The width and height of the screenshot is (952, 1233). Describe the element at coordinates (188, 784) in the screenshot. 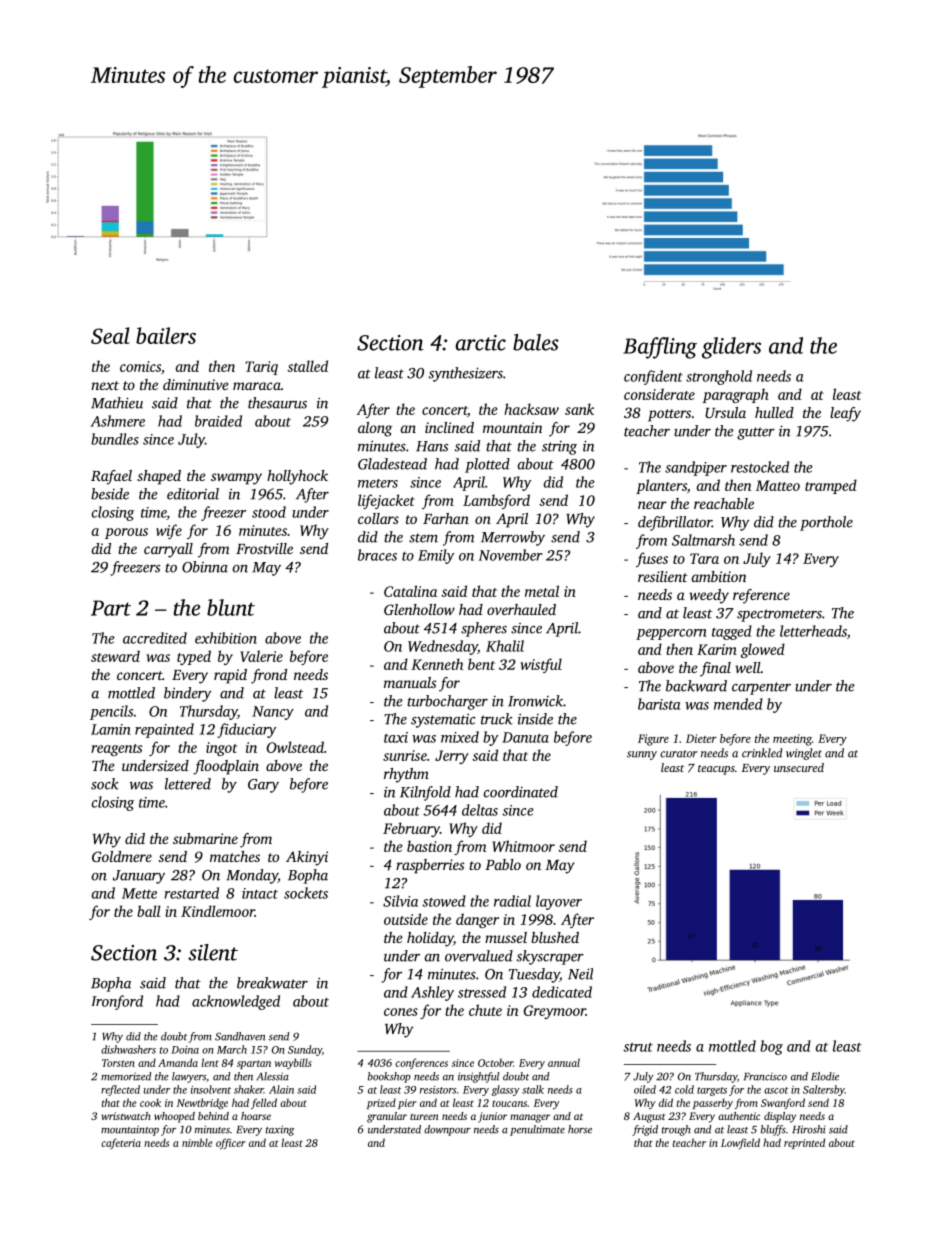

I see `lettered` at that location.
